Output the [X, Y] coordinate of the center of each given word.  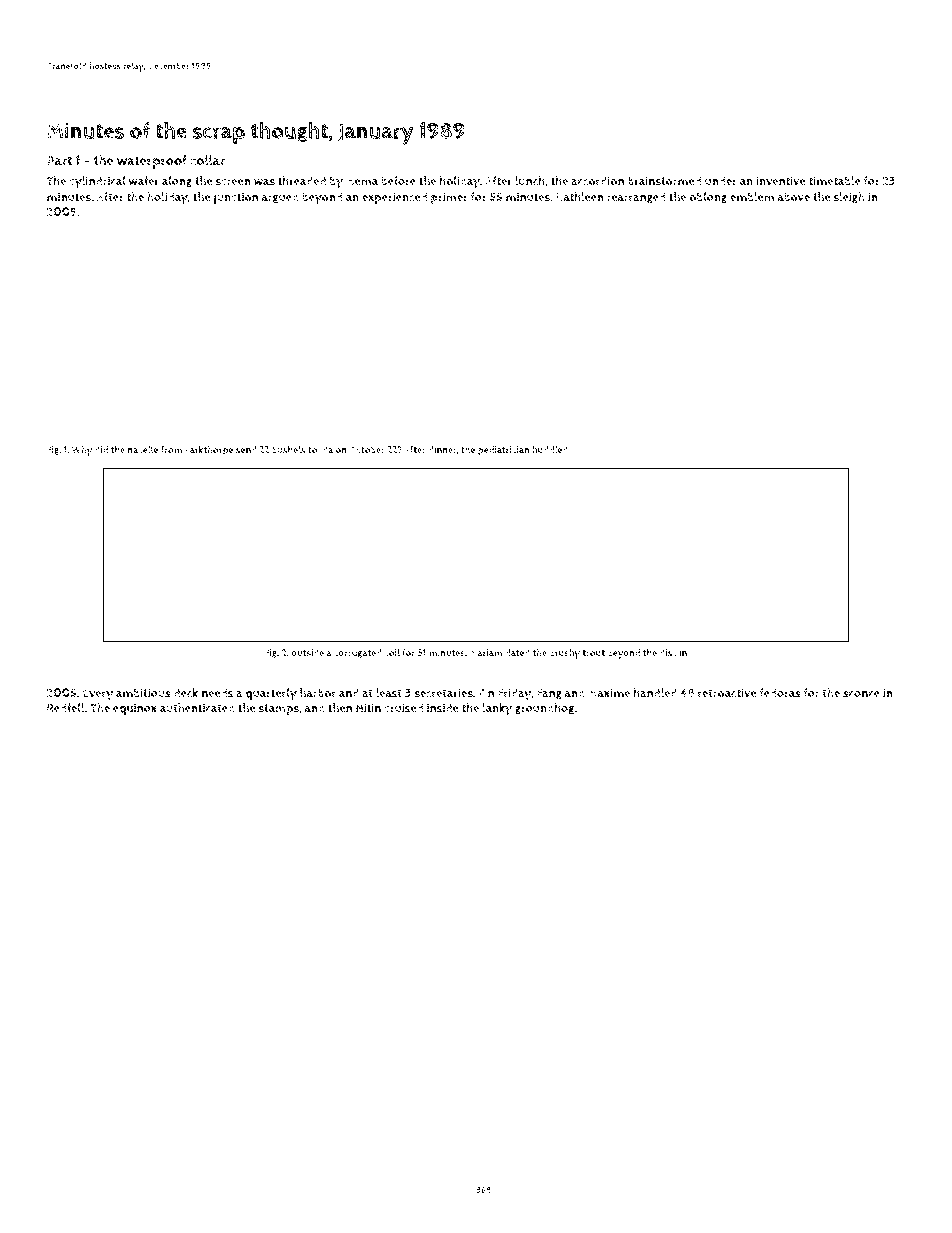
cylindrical [97, 182]
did [101, 449]
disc [668, 653]
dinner [443, 450]
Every [98, 695]
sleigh [849, 198]
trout [593, 653]
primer [449, 198]
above [794, 197]
